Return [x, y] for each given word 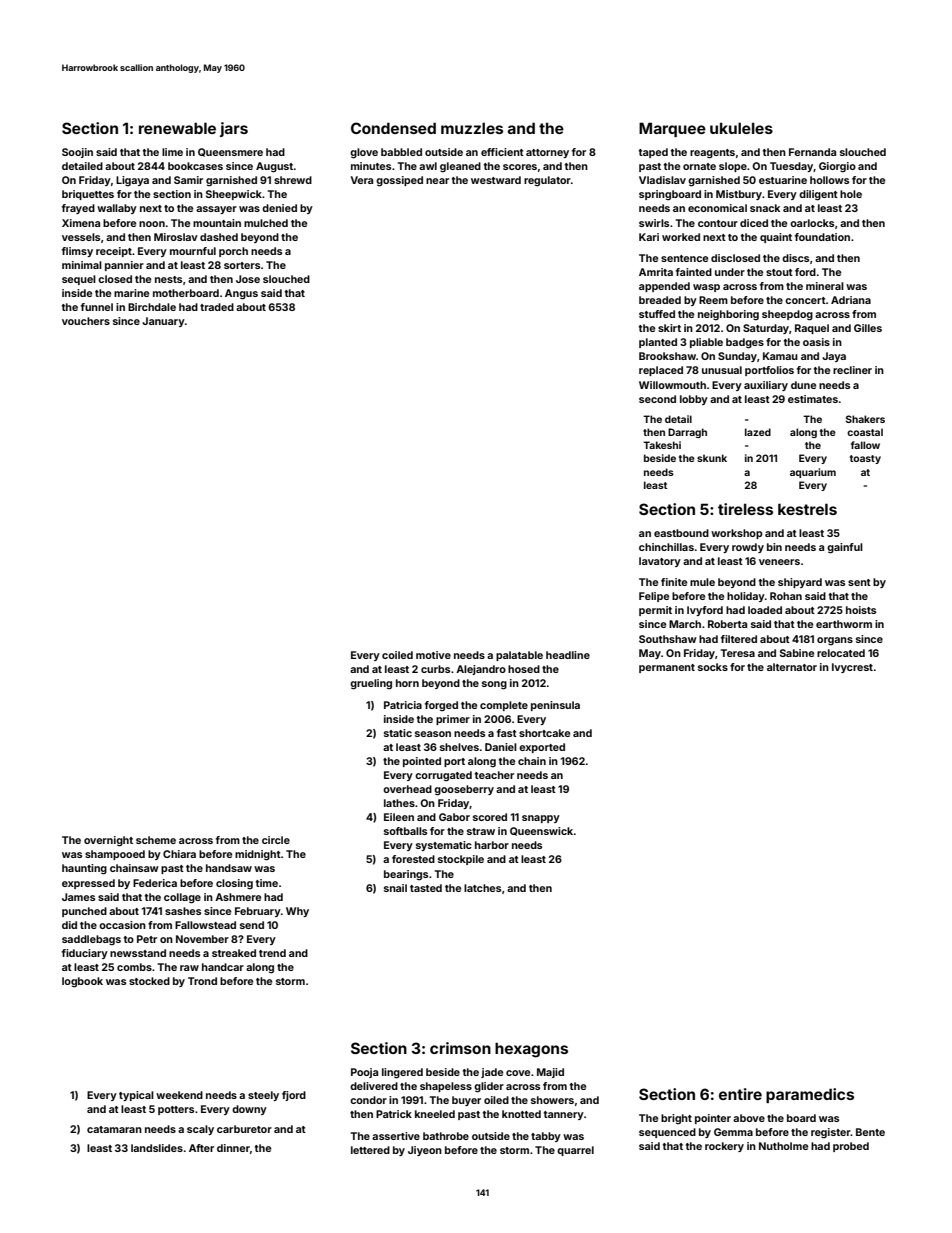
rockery [724, 1147]
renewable [177, 128]
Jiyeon [425, 1151]
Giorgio [837, 167]
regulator [547, 181]
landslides [157, 1148]
